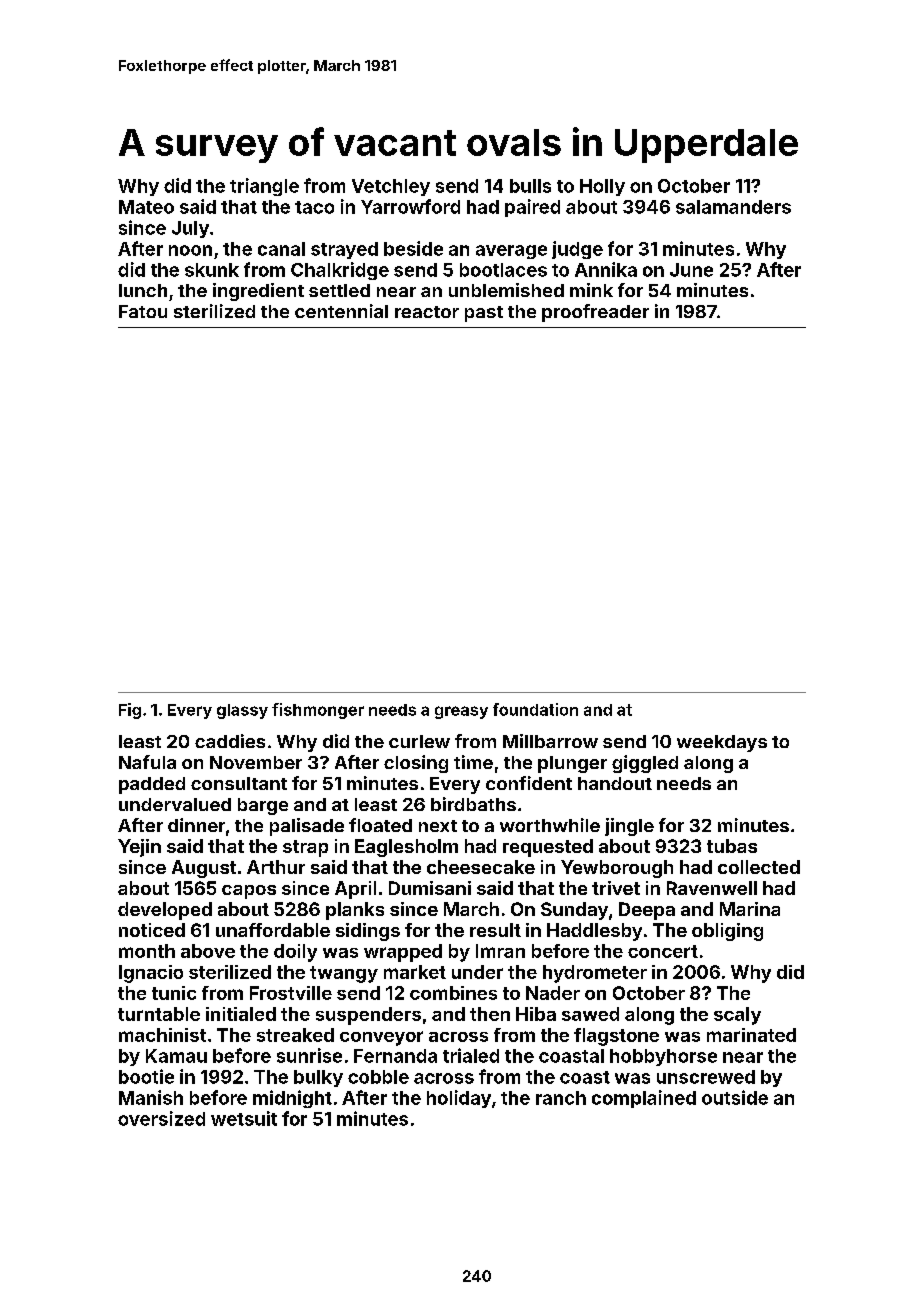  Describe the element at coordinates (459, 1099) in the document. I see `holiday` at that location.
